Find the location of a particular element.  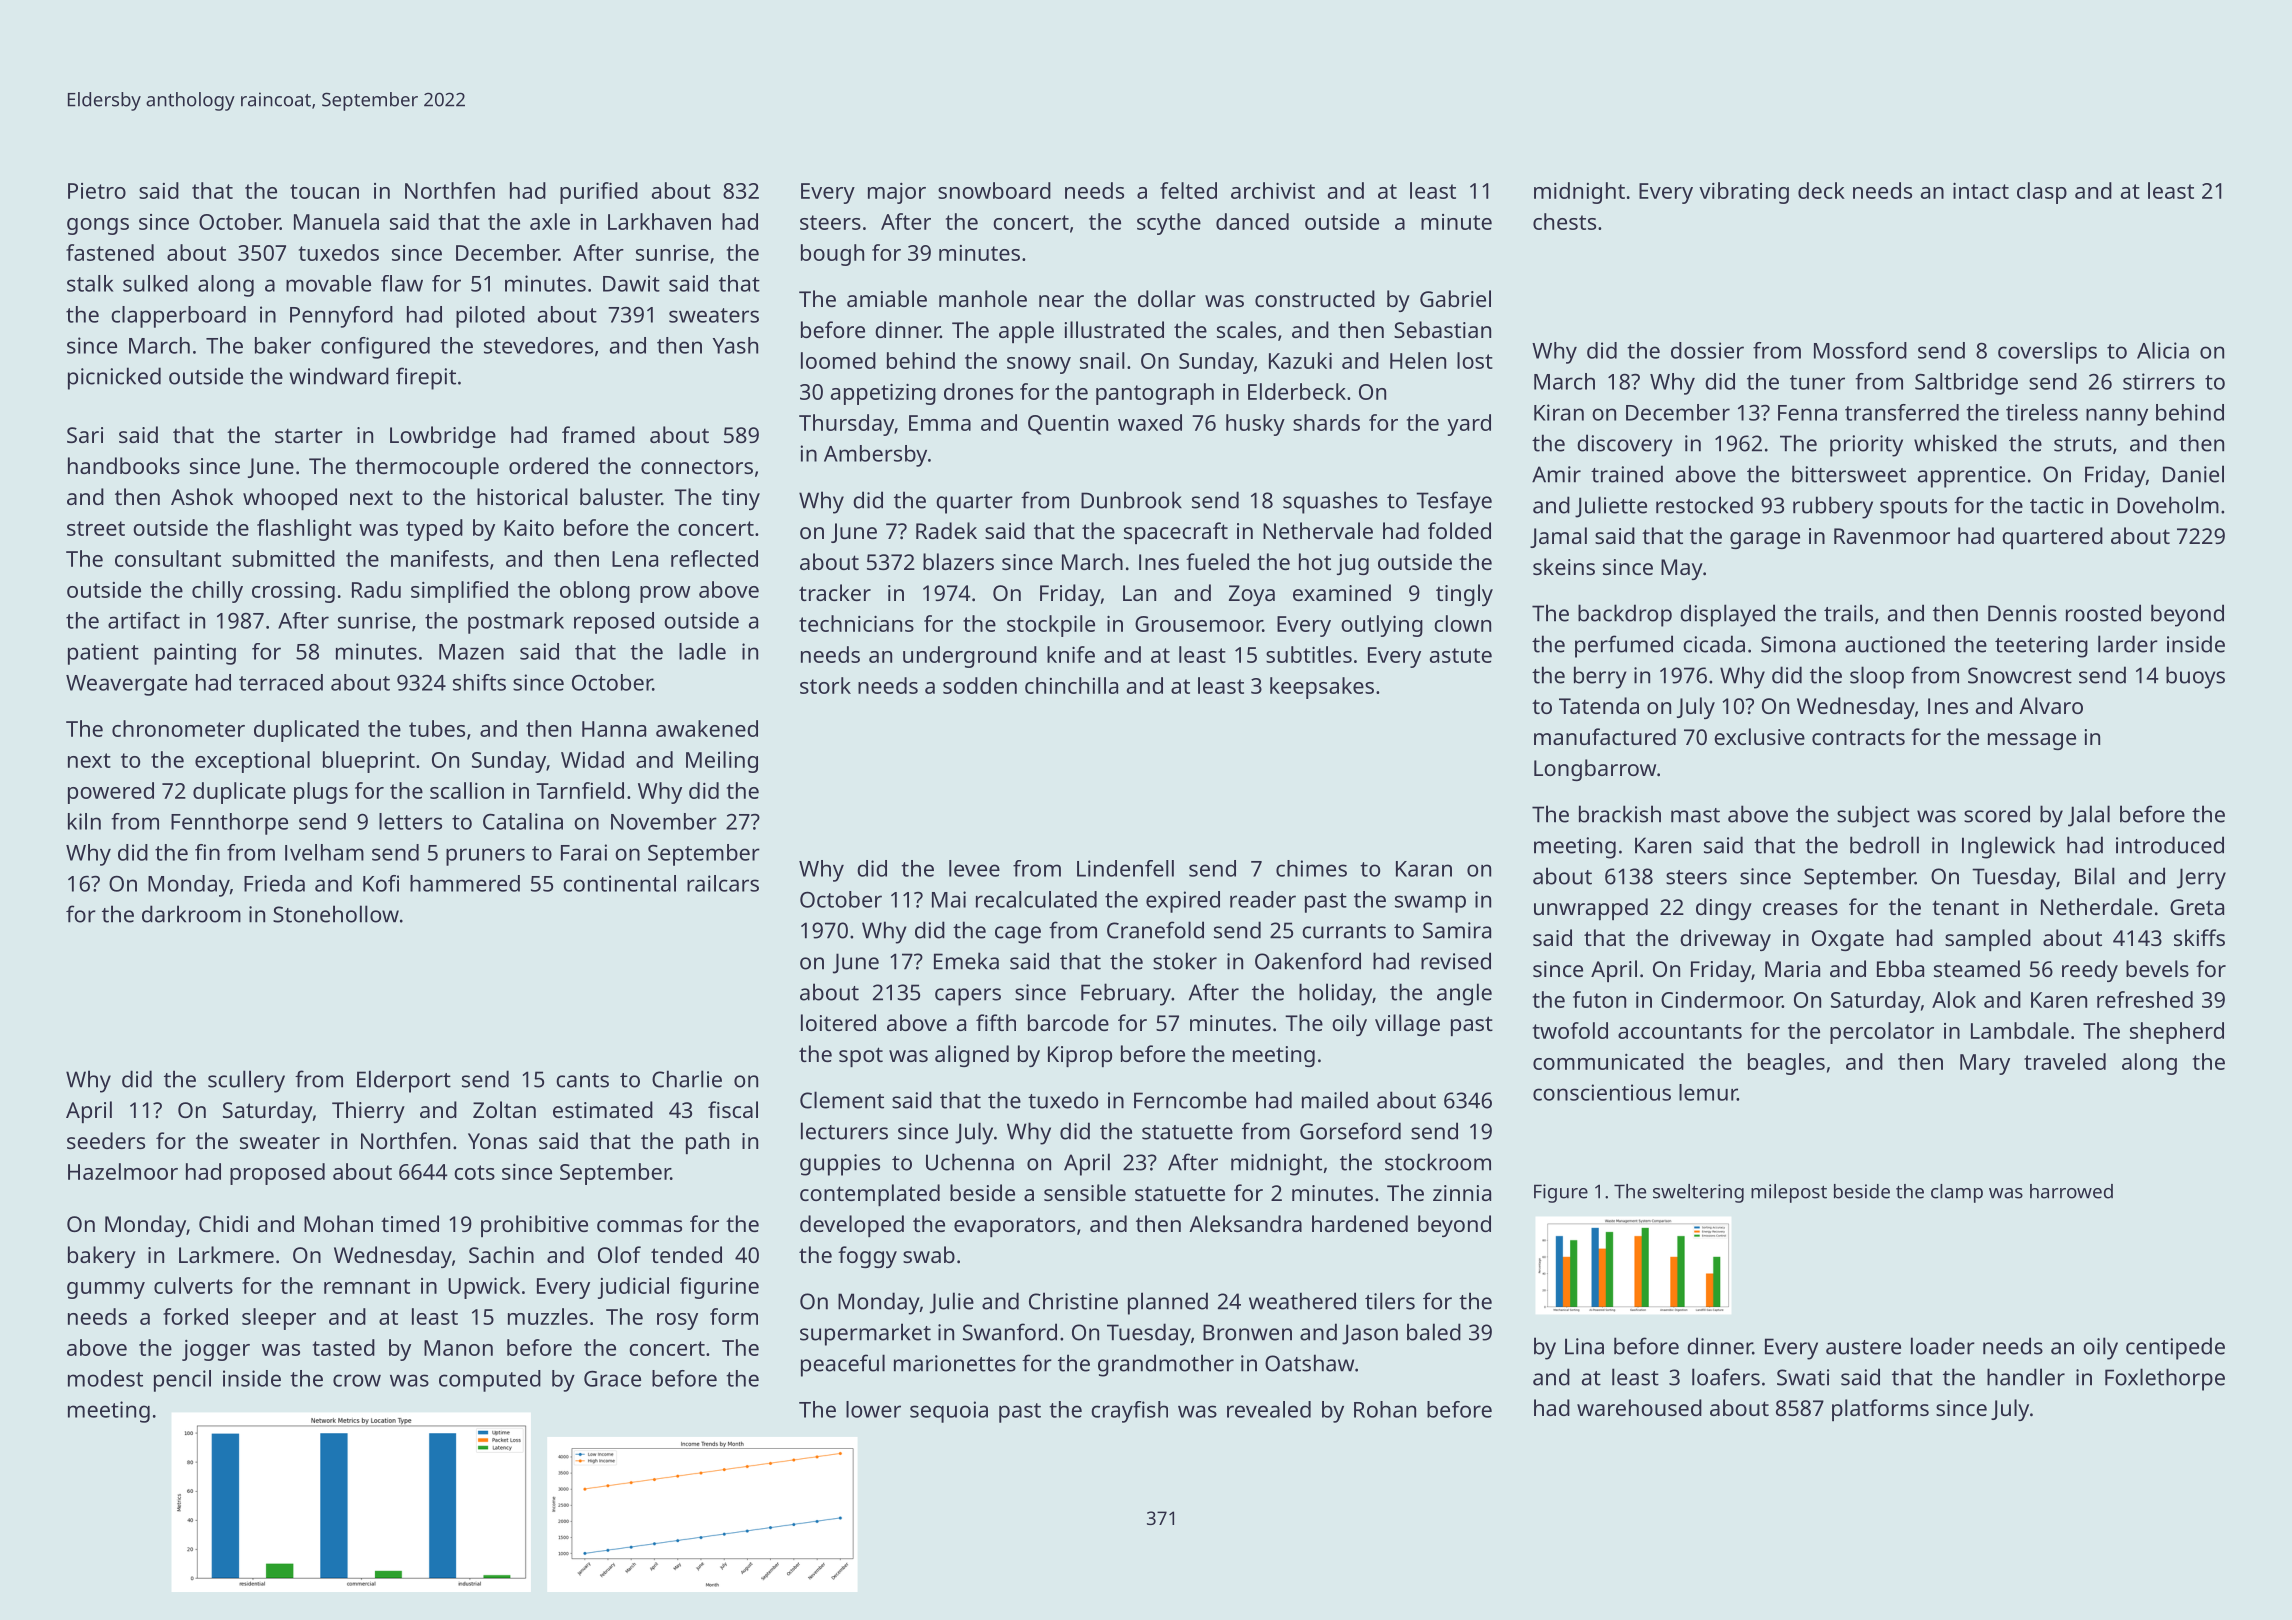

reposed is located at coordinates (614, 623).
